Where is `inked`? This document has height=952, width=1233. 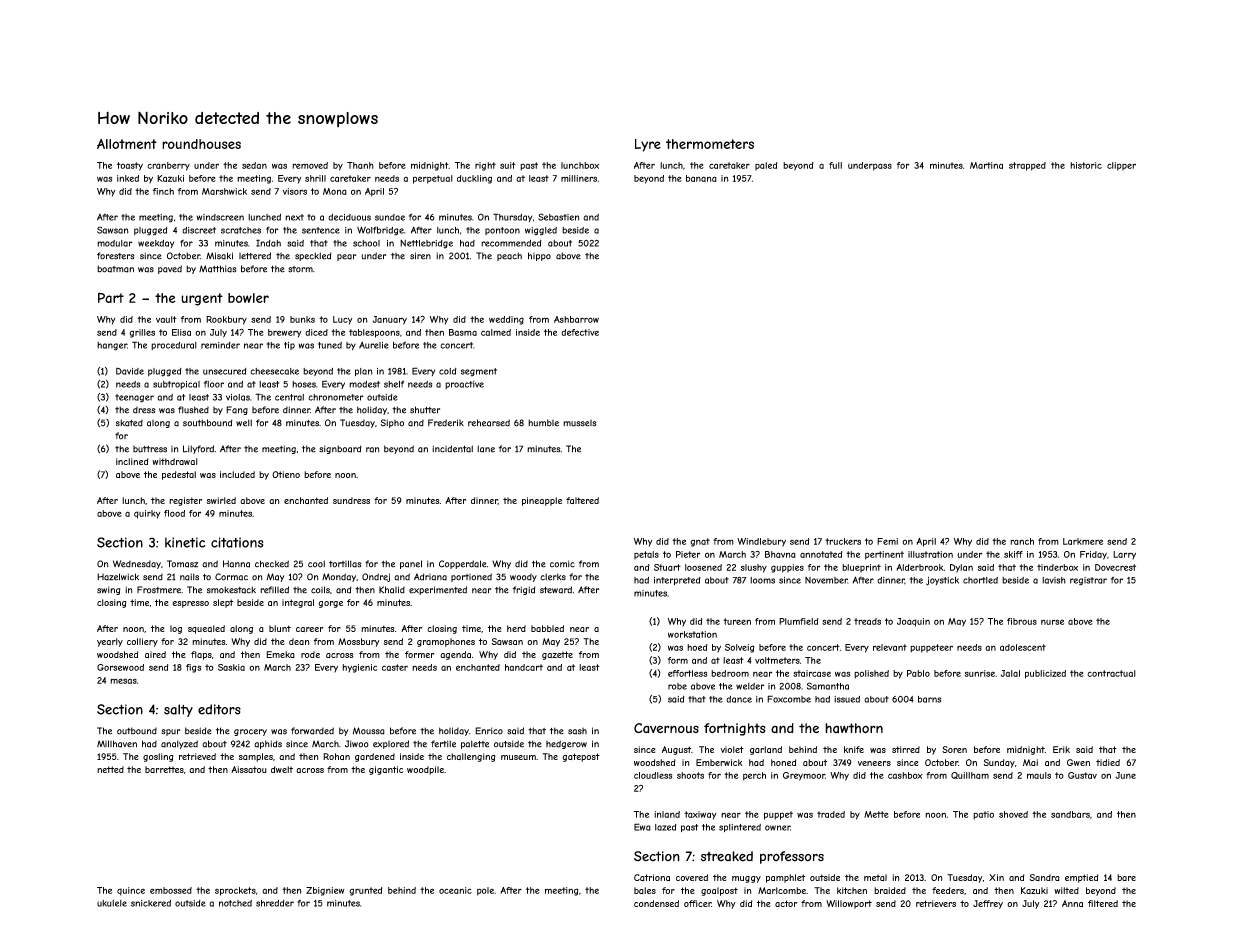
inked is located at coordinates (128, 178).
